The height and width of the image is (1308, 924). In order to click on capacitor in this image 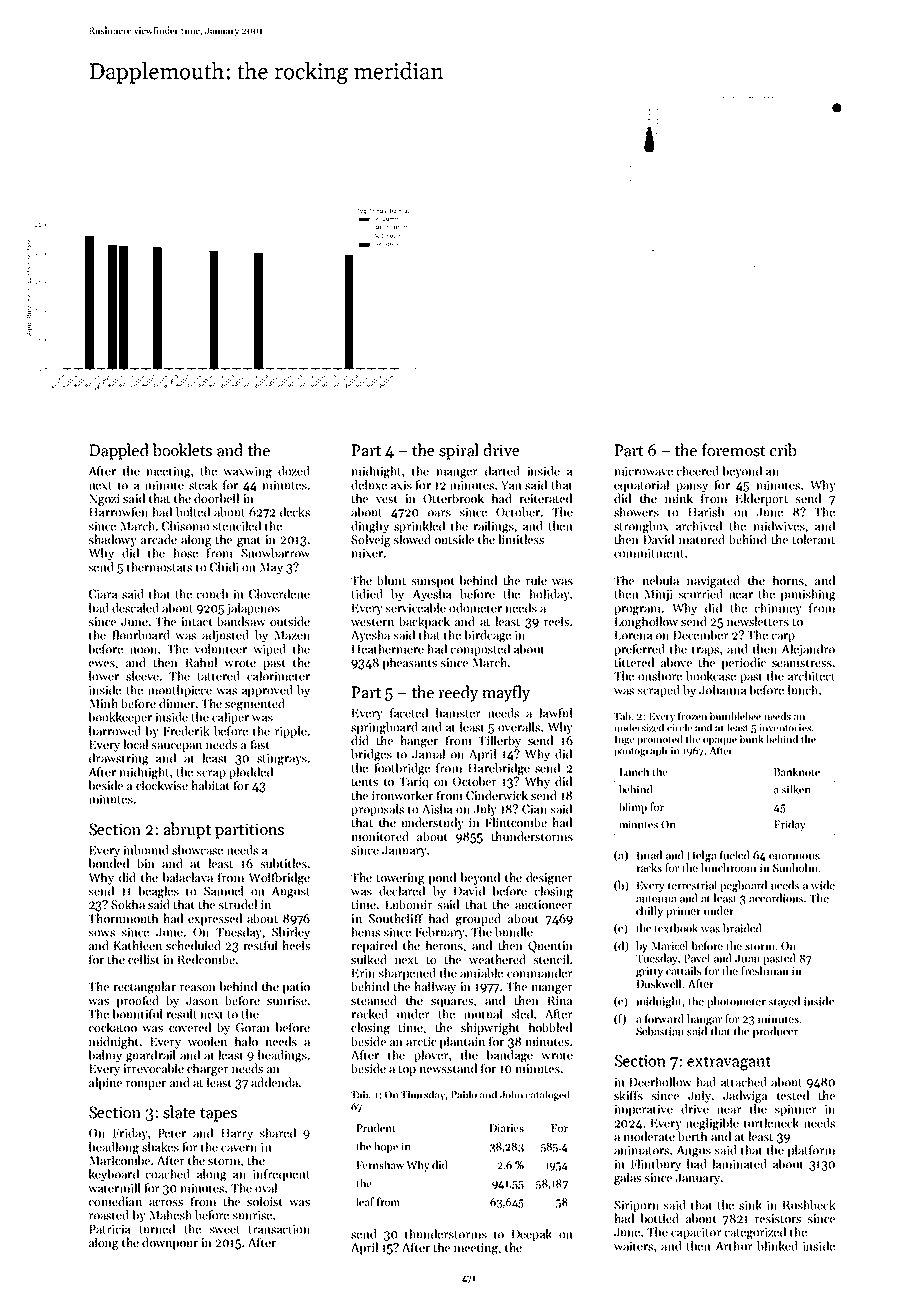, I will do `click(696, 1233)`.
